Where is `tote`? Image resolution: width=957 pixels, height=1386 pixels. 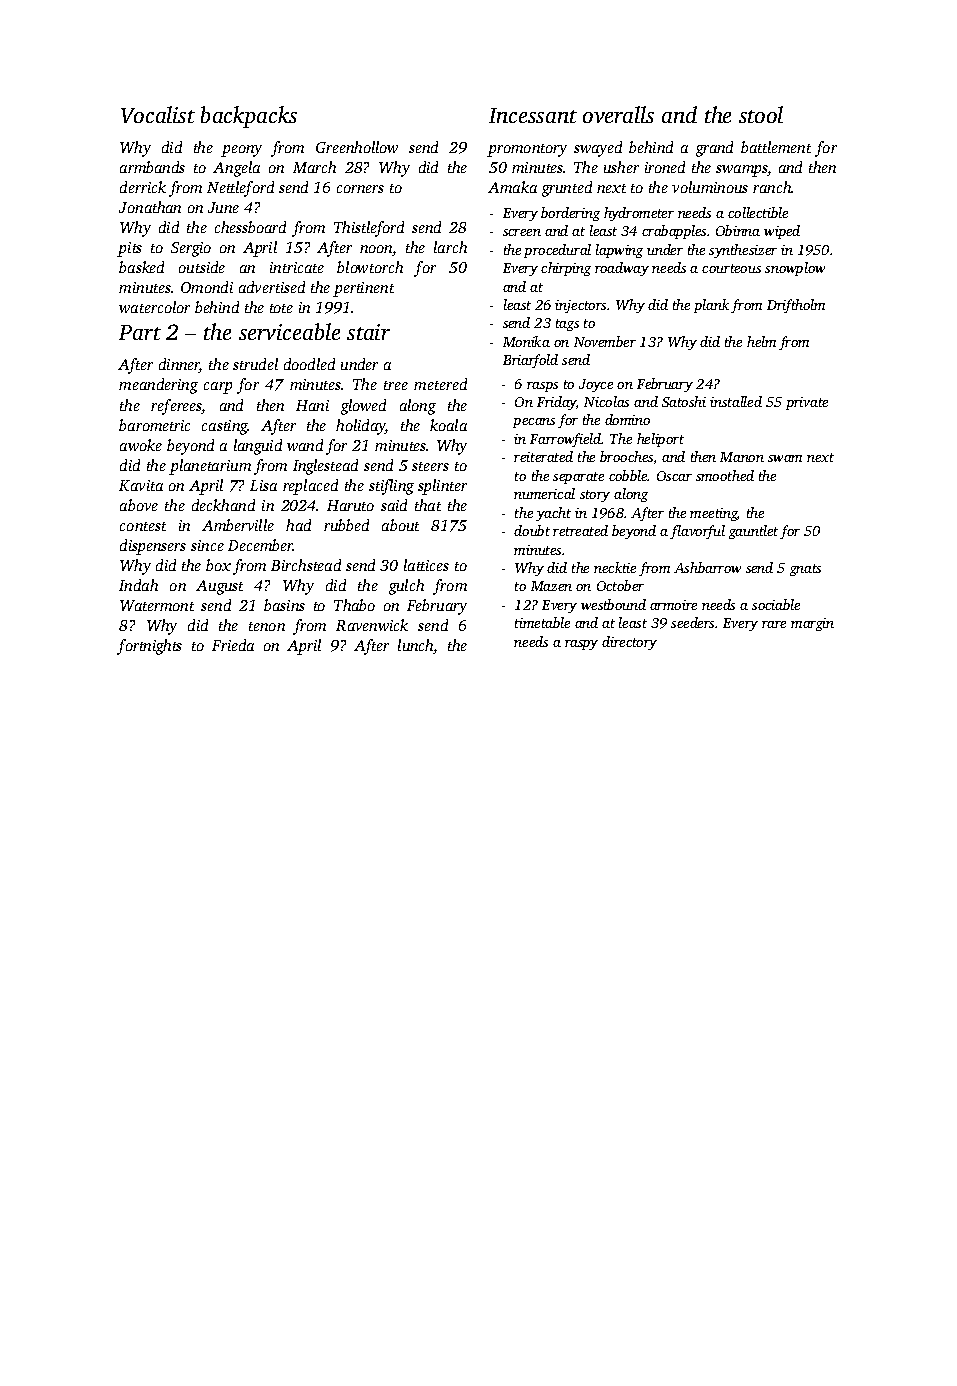 tote is located at coordinates (281, 308).
